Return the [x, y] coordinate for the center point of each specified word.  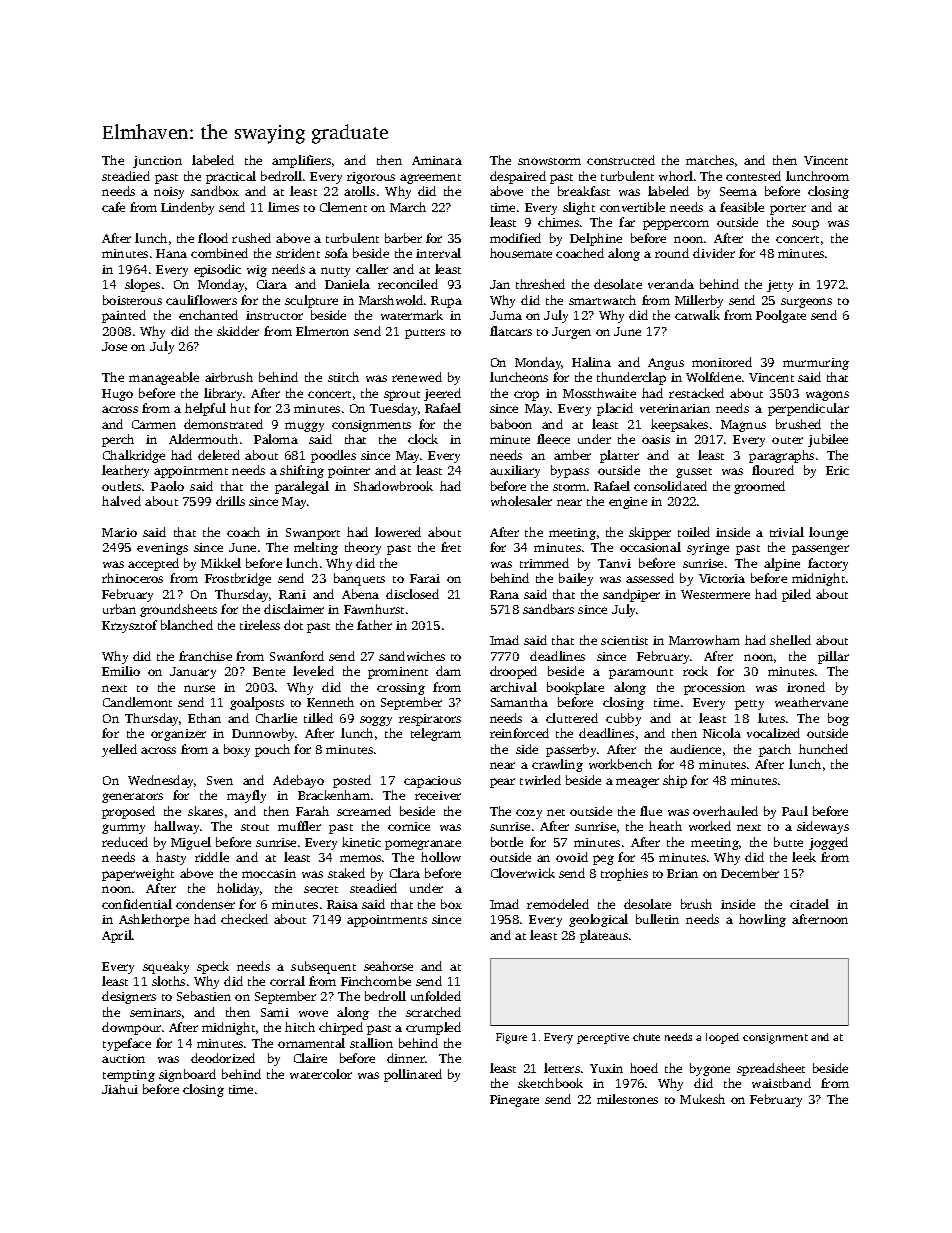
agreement [430, 179]
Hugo [117, 395]
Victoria [722, 578]
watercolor [321, 1074]
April [117, 936]
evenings [162, 549]
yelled [119, 750]
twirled [540, 780]
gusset [694, 473]
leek [804, 857]
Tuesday [393, 409]
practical [231, 177]
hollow [441, 857]
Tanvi [614, 563]
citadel [809, 904]
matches [710, 160]
